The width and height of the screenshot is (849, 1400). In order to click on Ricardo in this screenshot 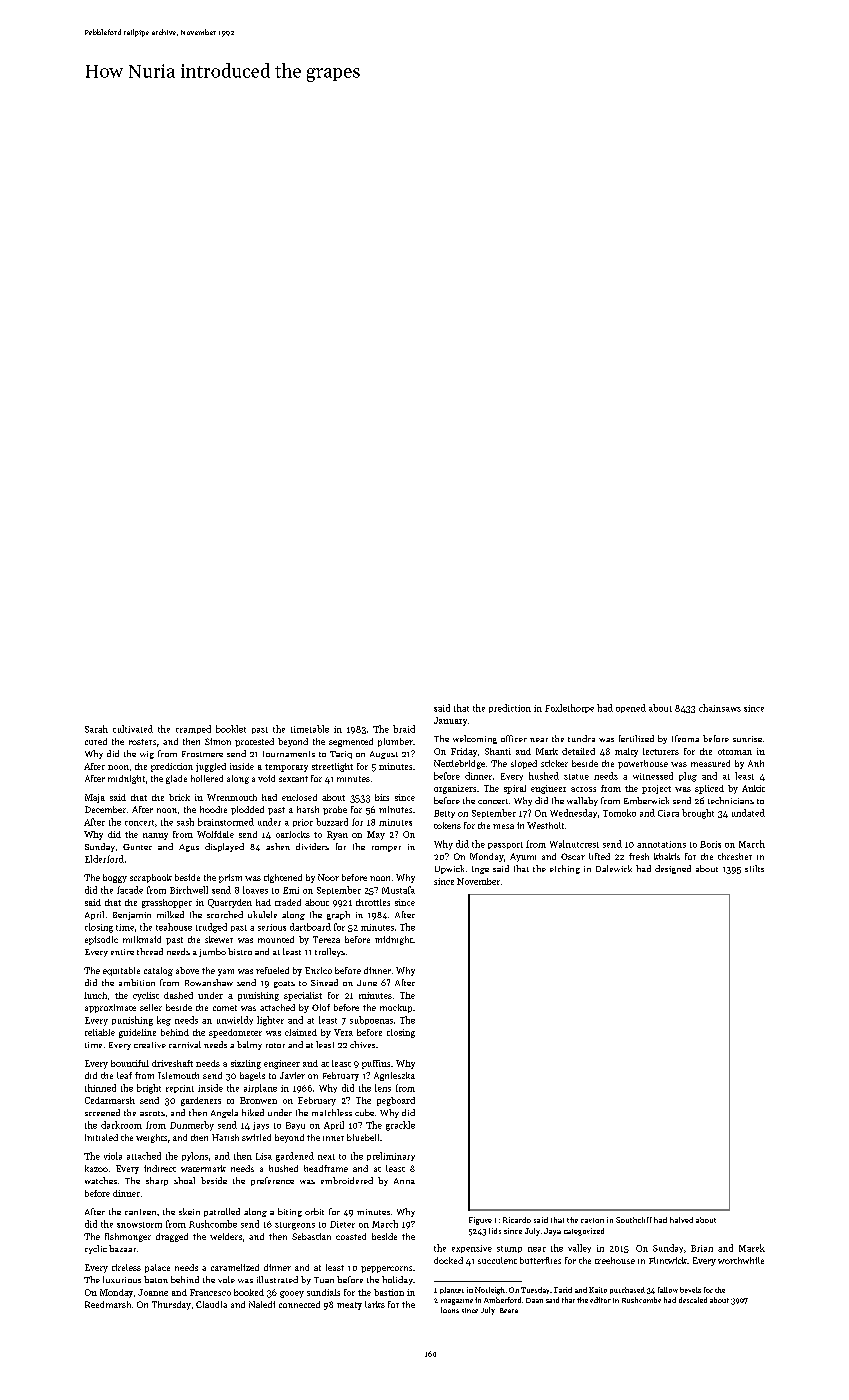, I will do `click(517, 1220)`.
